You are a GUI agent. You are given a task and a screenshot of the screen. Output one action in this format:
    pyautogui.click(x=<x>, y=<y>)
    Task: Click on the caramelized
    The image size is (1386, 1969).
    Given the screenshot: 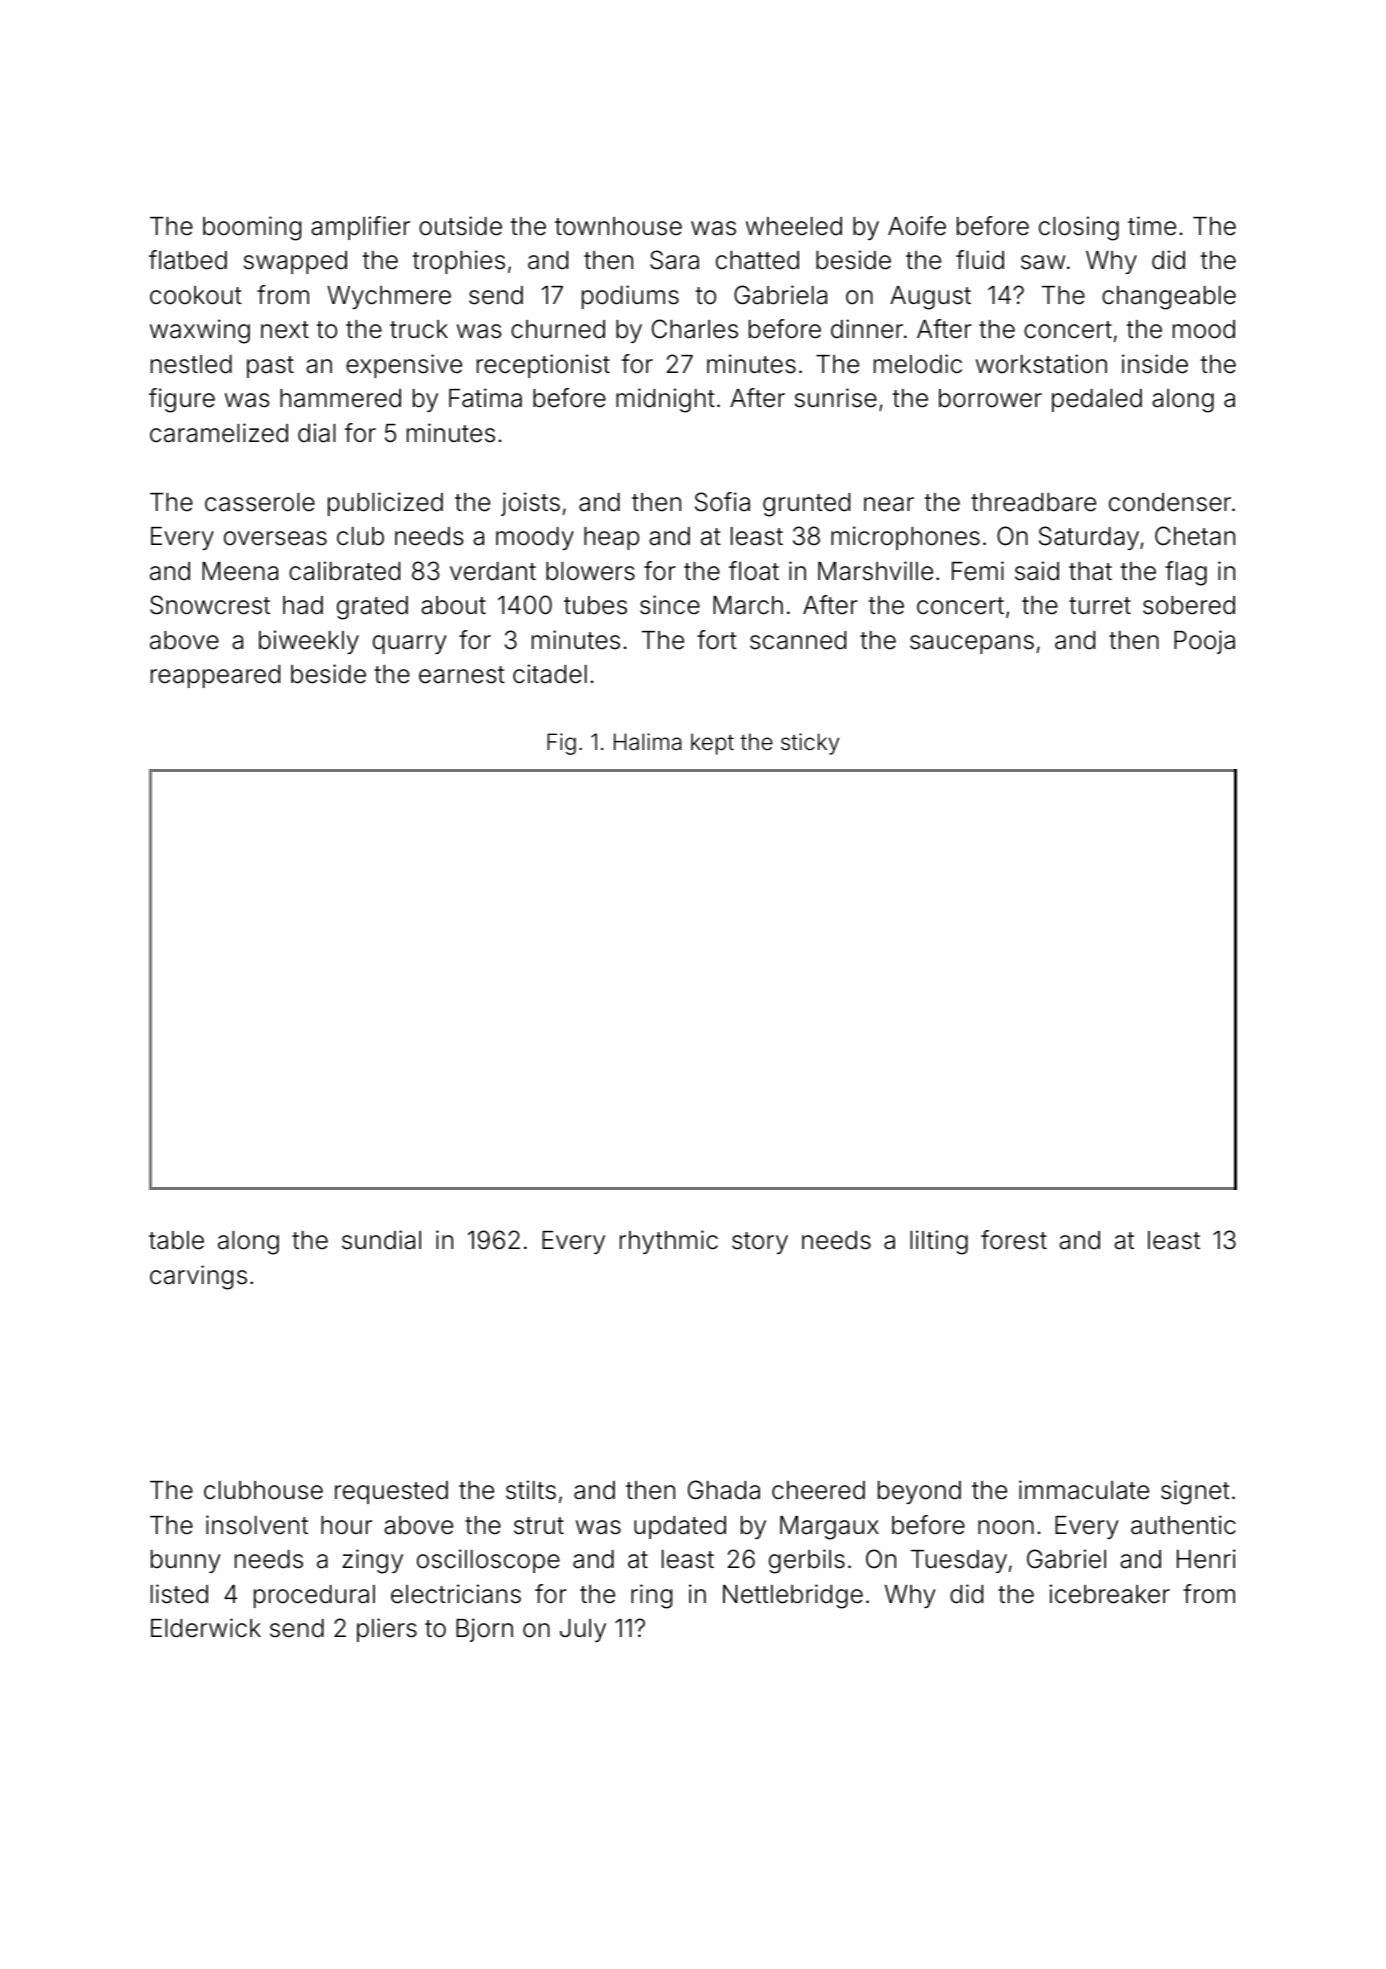 What is the action you would take?
    pyautogui.click(x=219, y=433)
